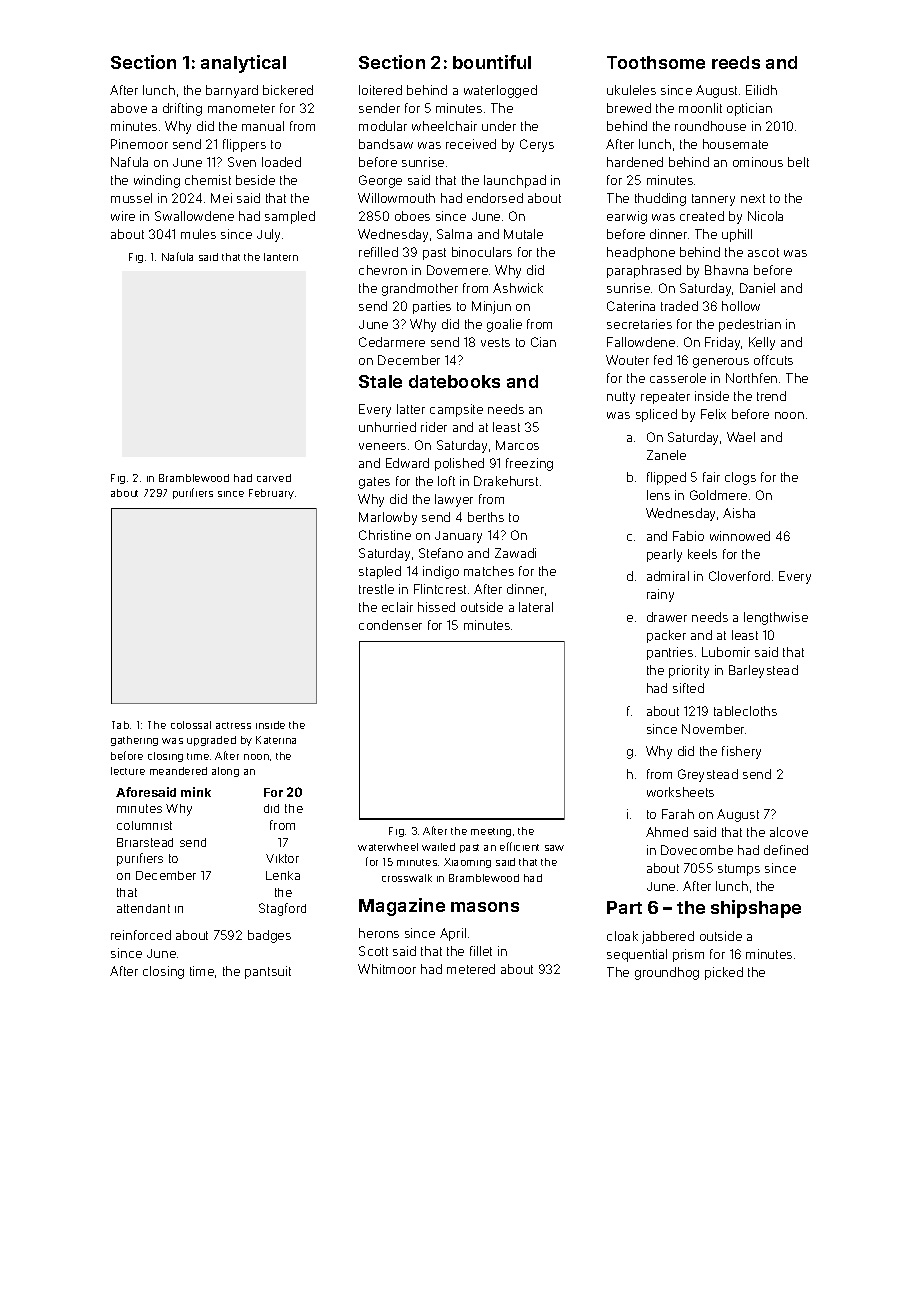 The image size is (924, 1308). What do you see at coordinates (182, 109) in the document?
I see `drifting` at bounding box center [182, 109].
